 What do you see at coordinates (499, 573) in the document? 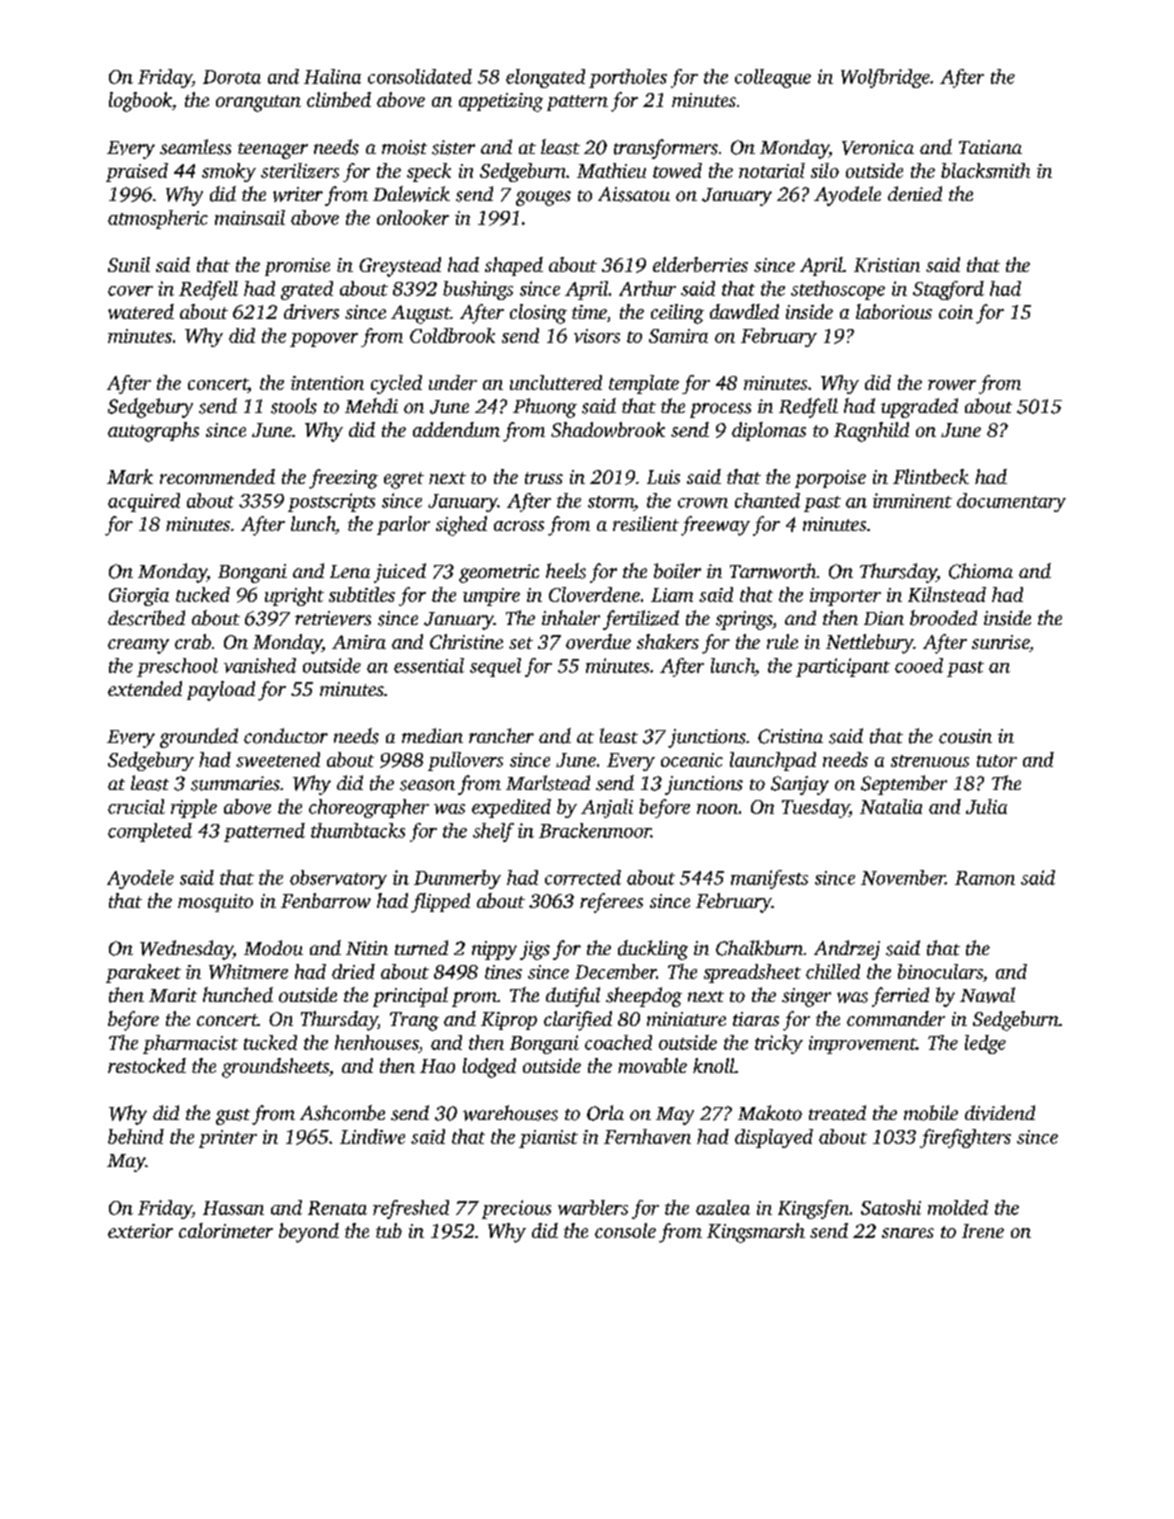
I see `geometric` at bounding box center [499, 573].
